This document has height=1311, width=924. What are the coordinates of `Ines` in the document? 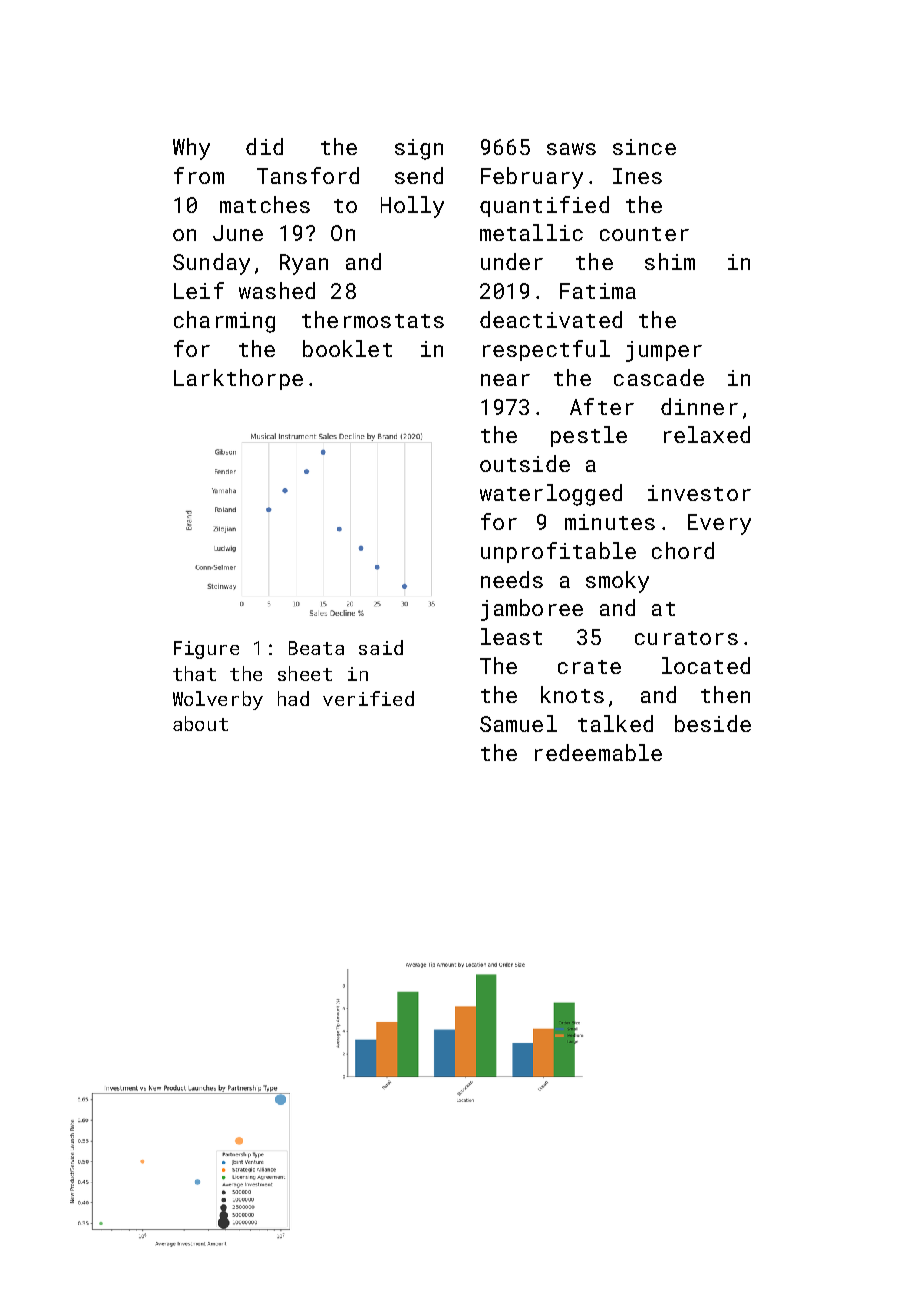 It's located at (637, 176).
